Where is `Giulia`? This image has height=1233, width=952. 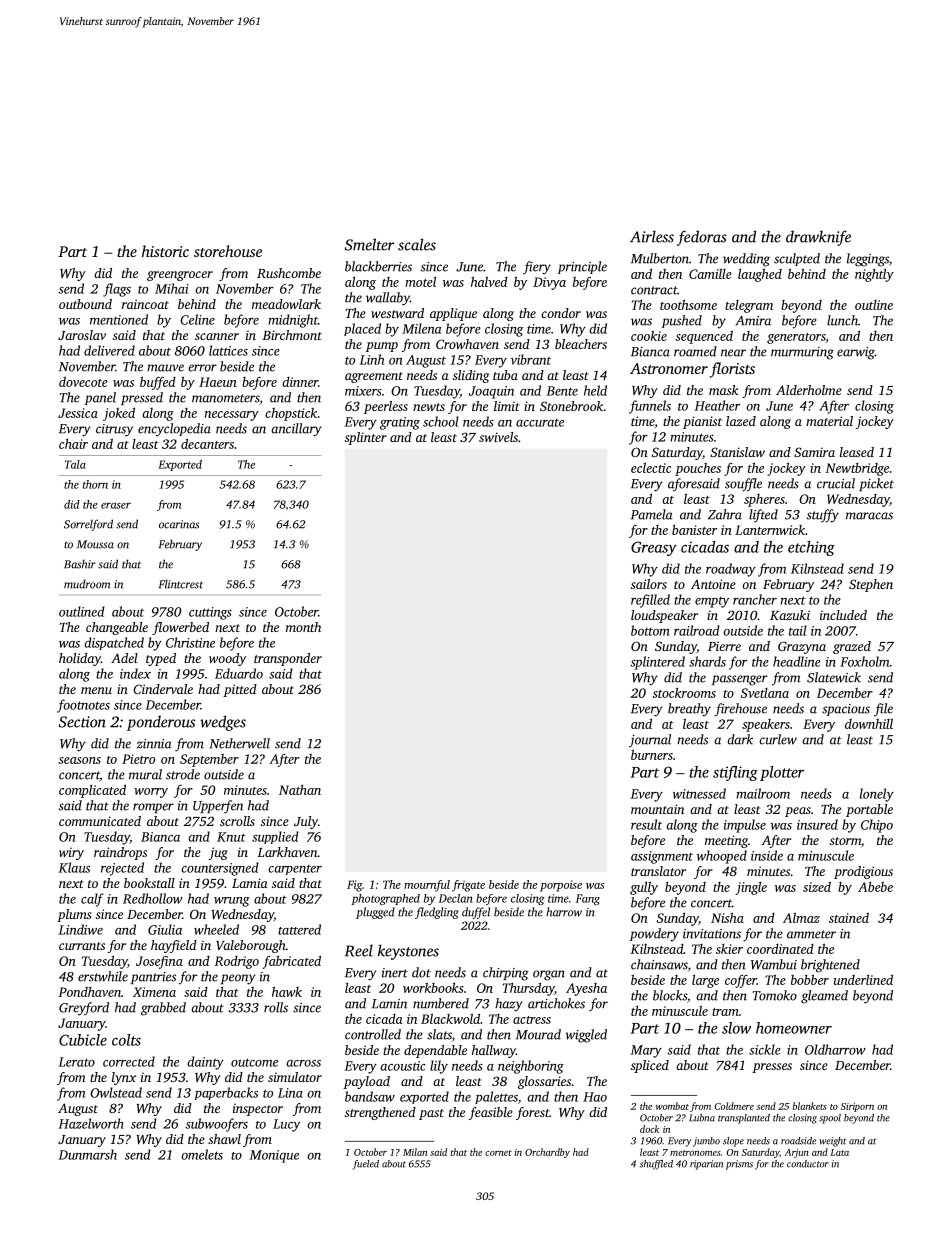 Giulia is located at coordinates (165, 929).
